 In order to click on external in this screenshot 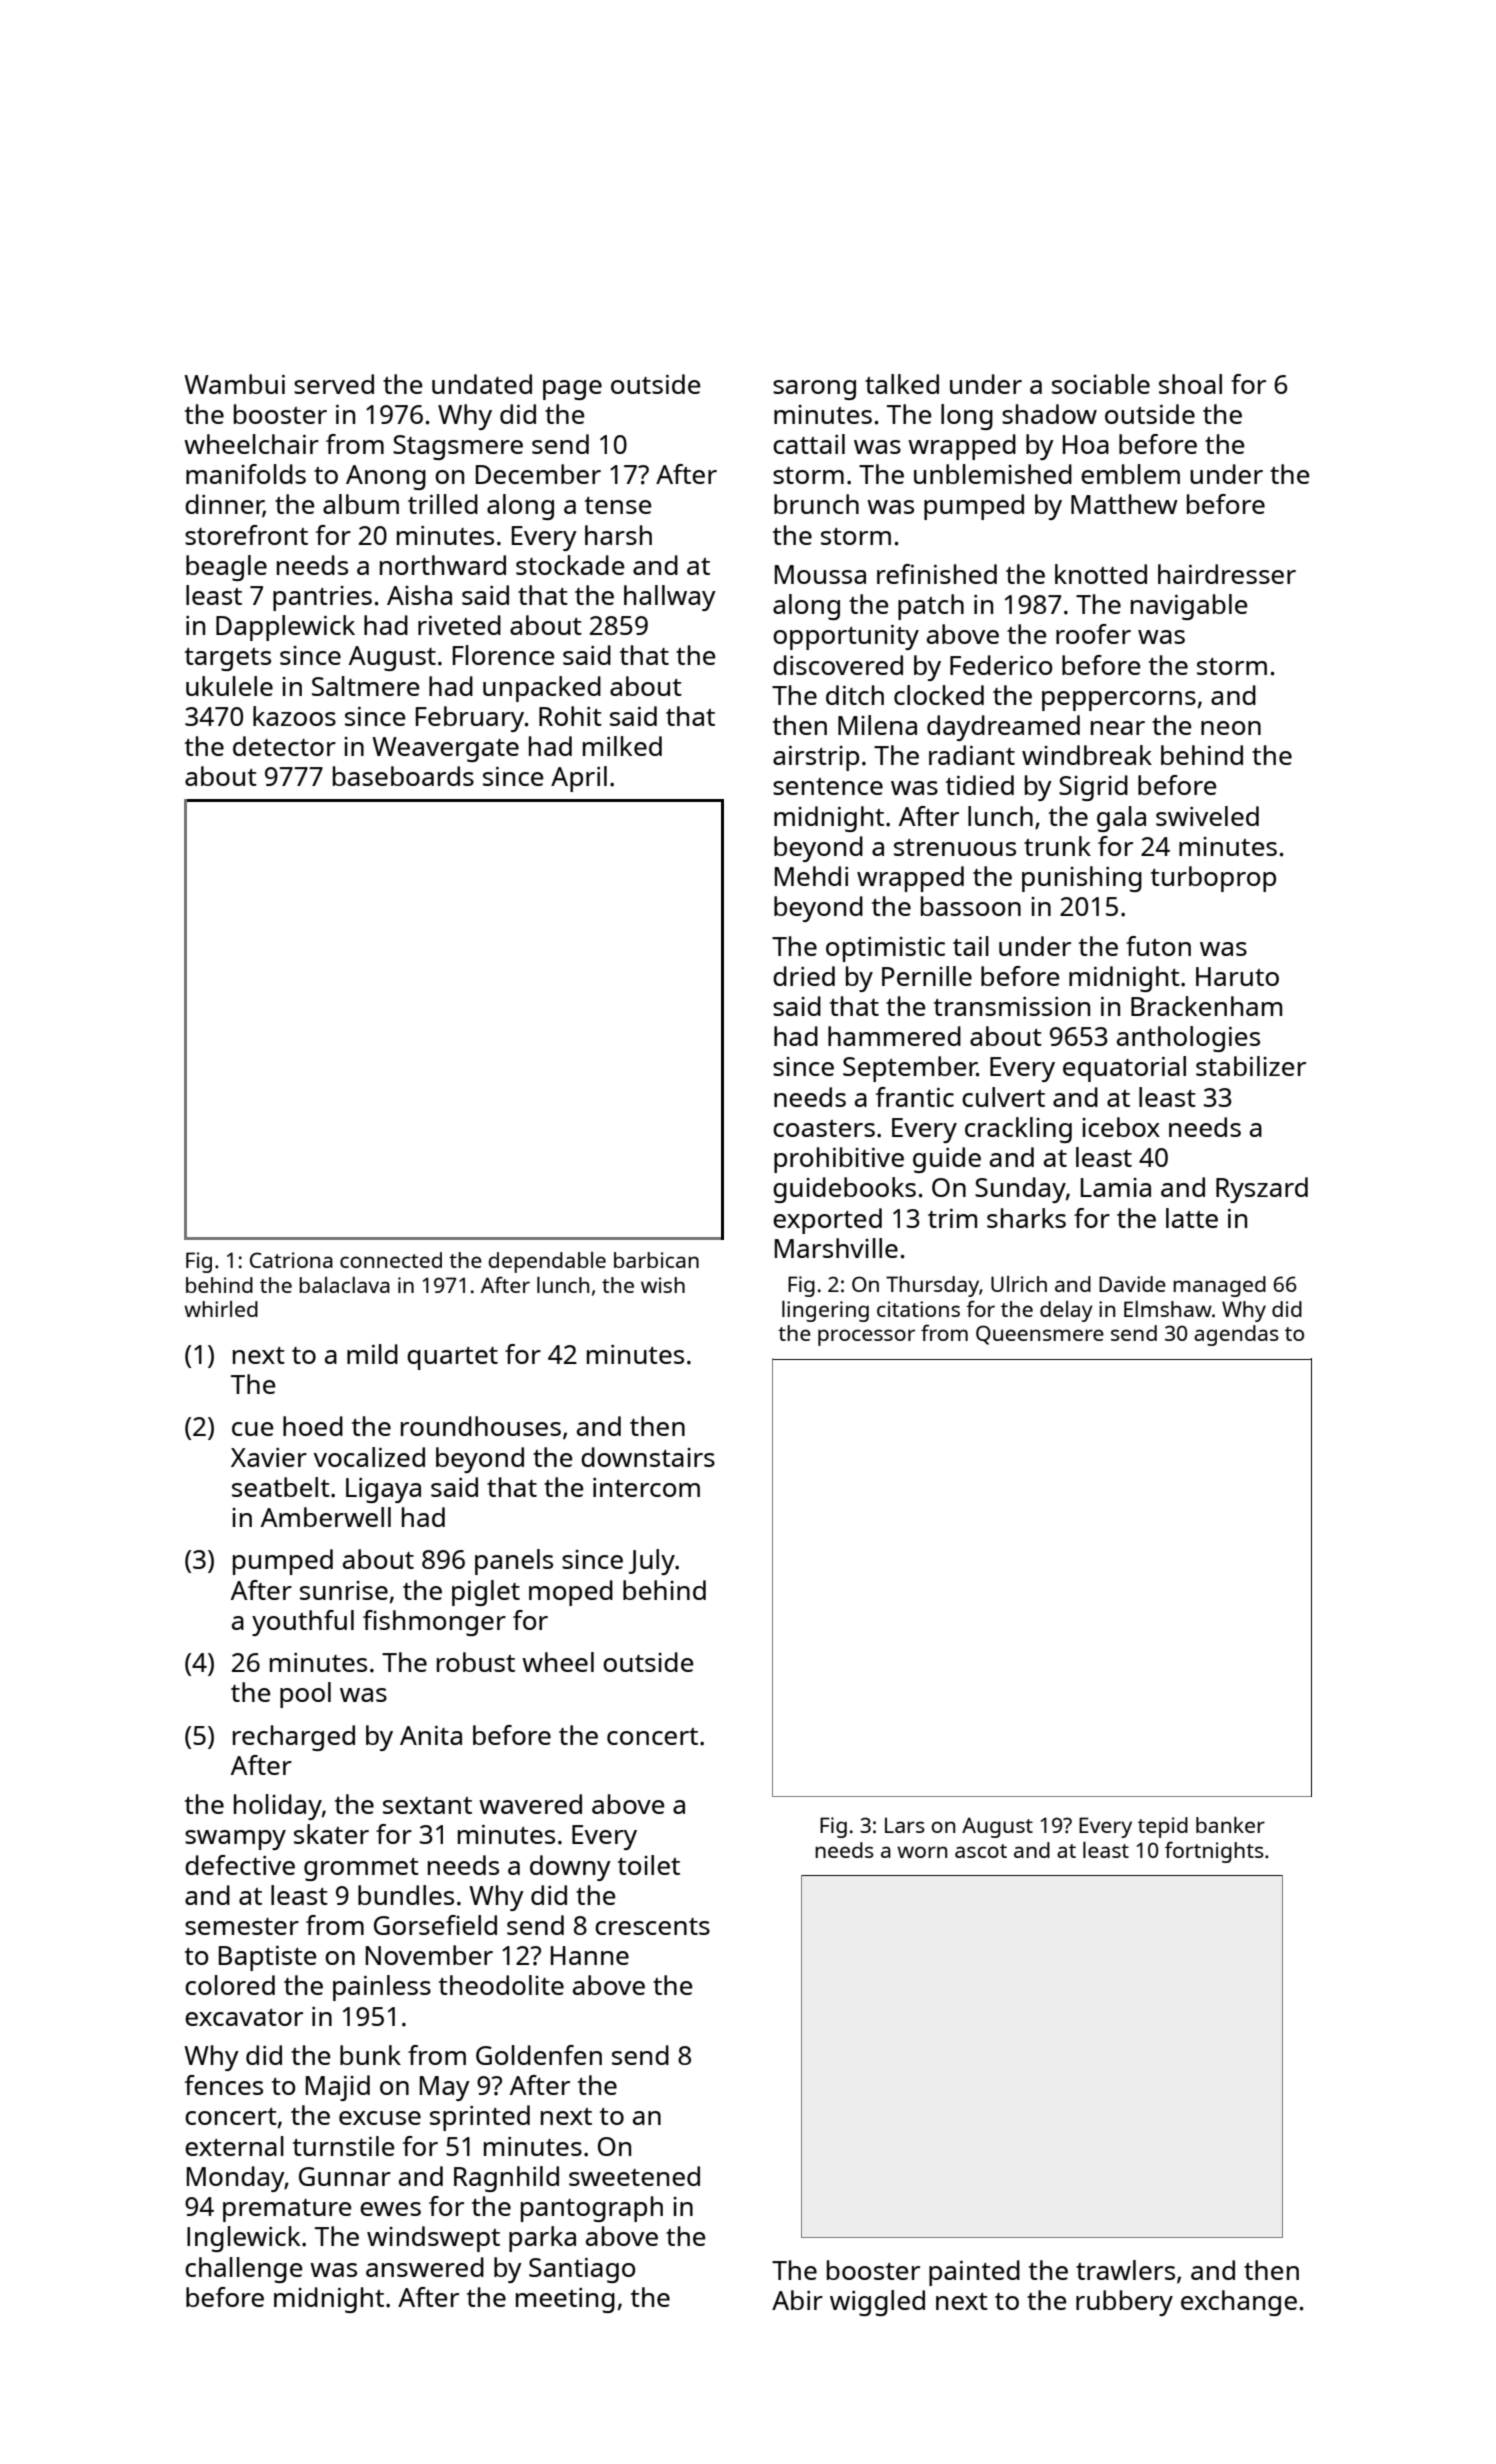, I will do `click(234, 2146)`.
